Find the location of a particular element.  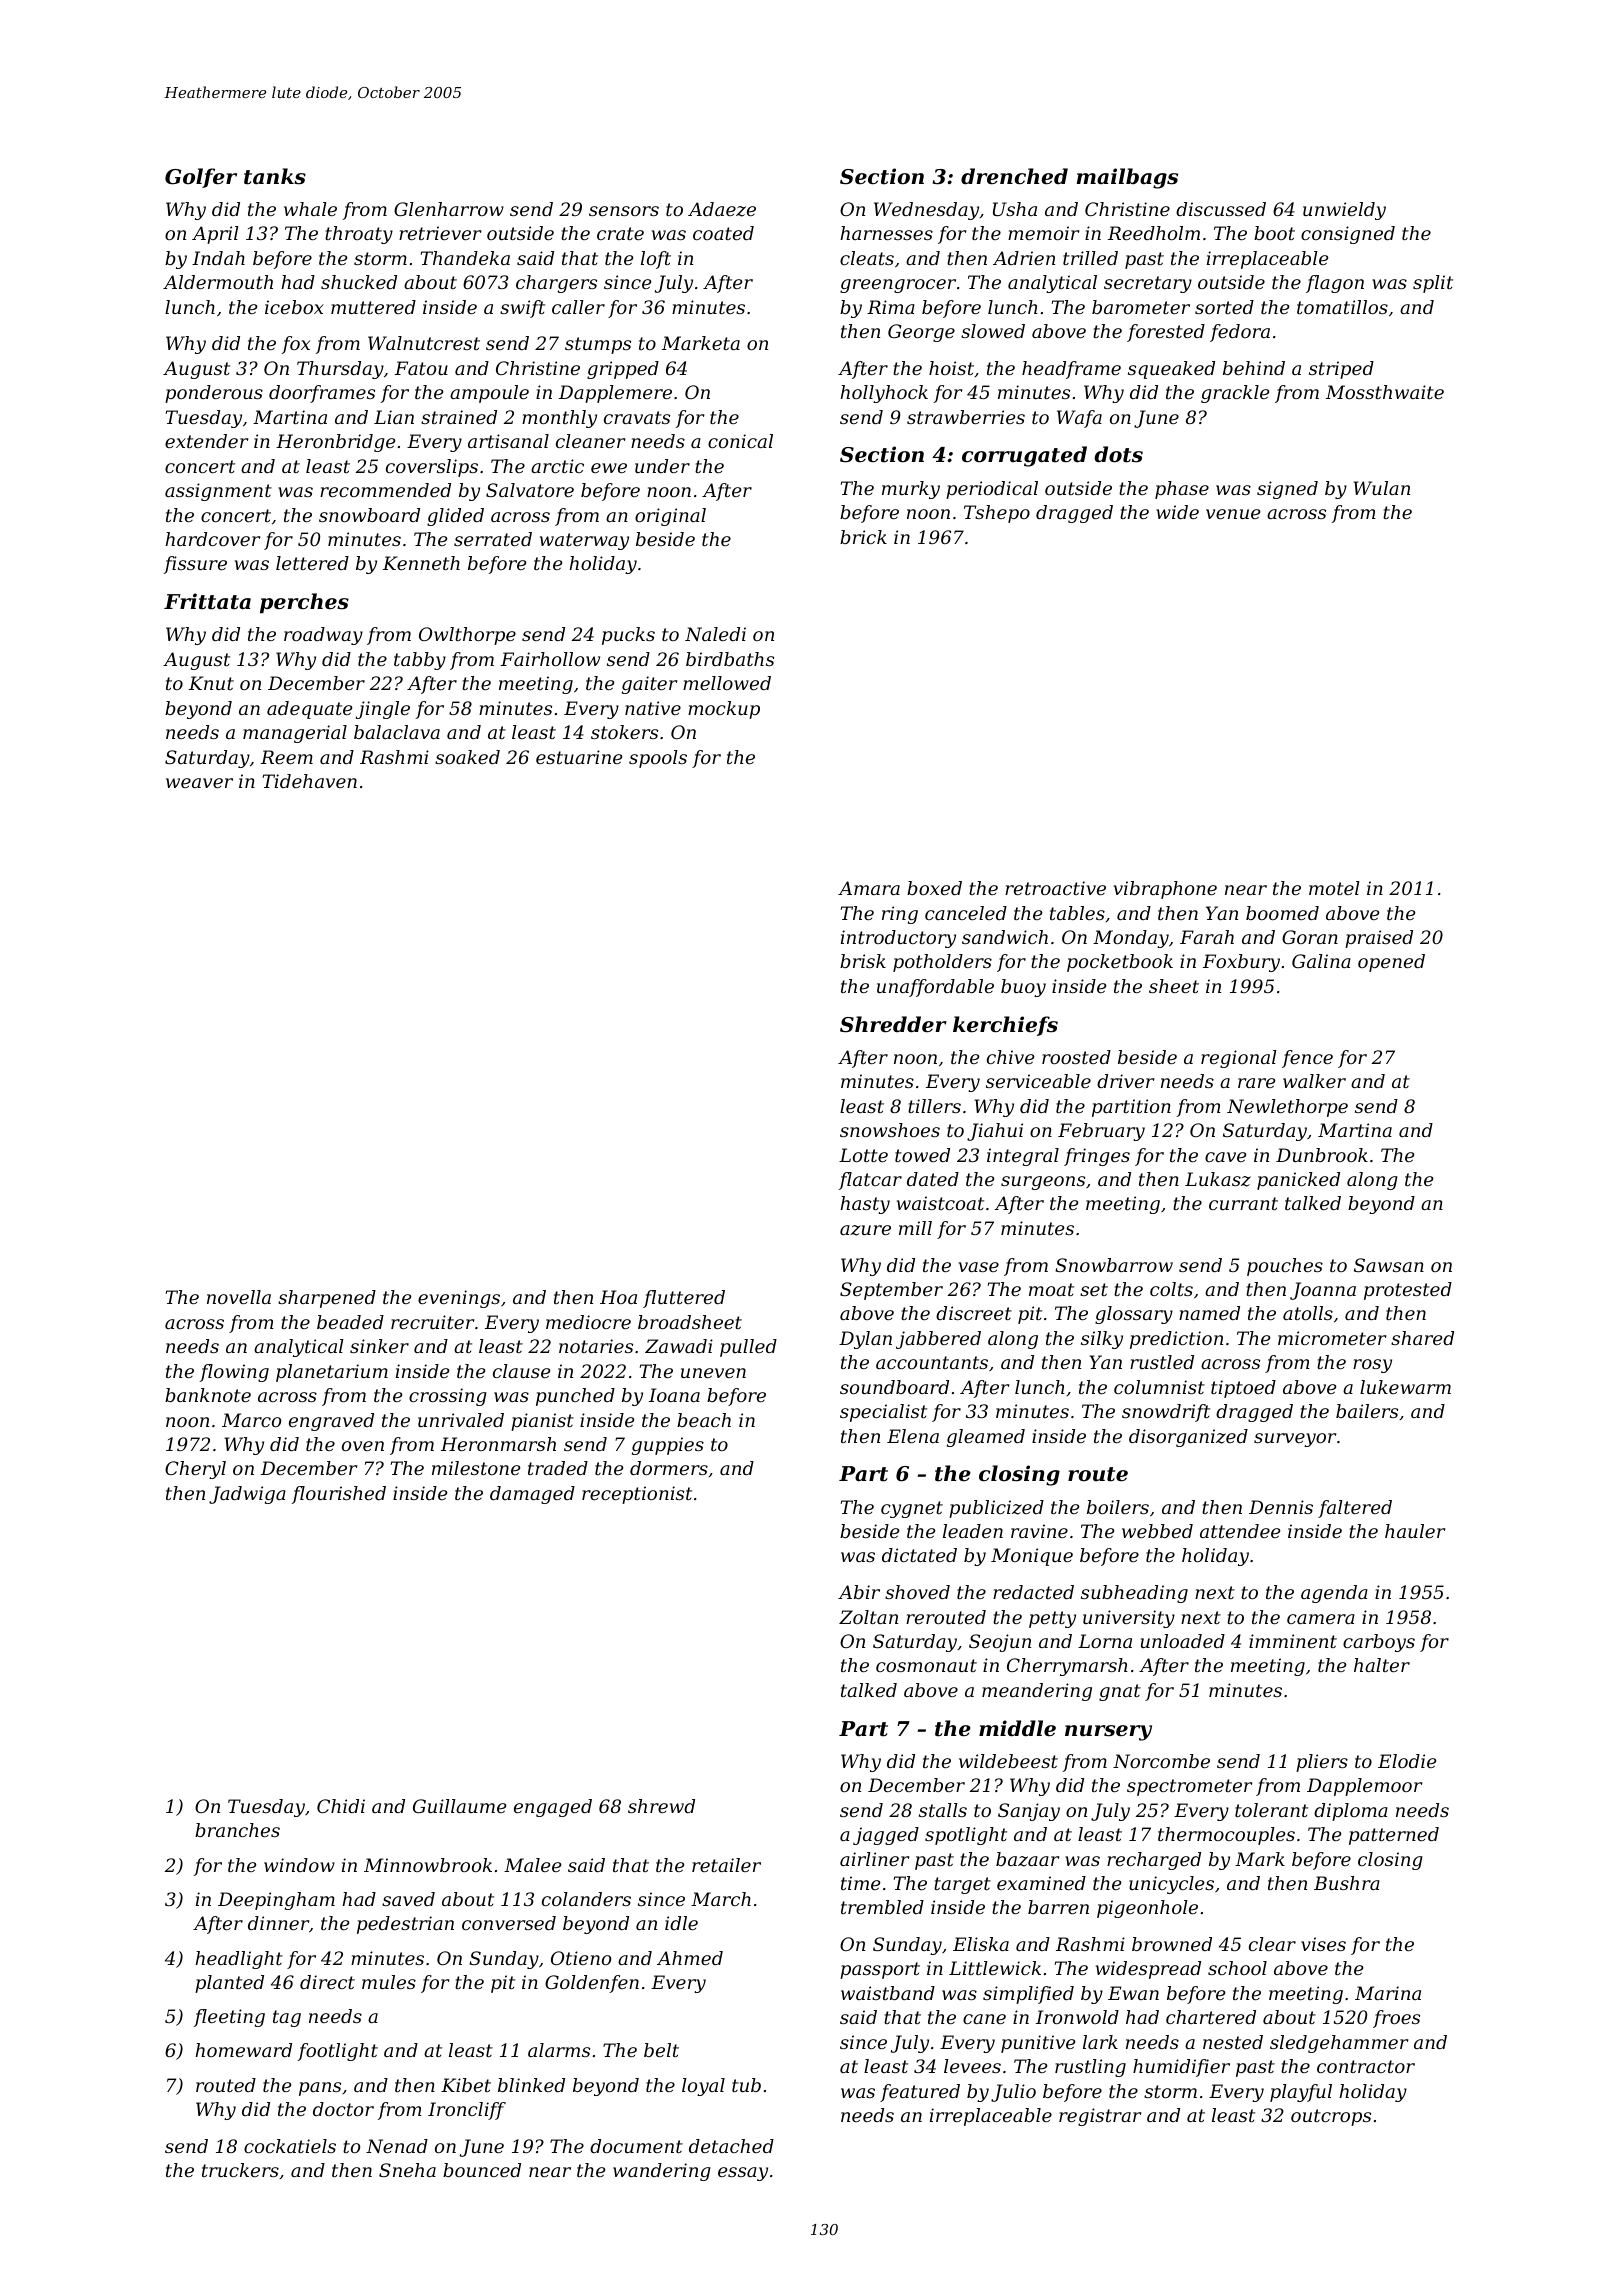

behind is located at coordinates (1254, 368).
